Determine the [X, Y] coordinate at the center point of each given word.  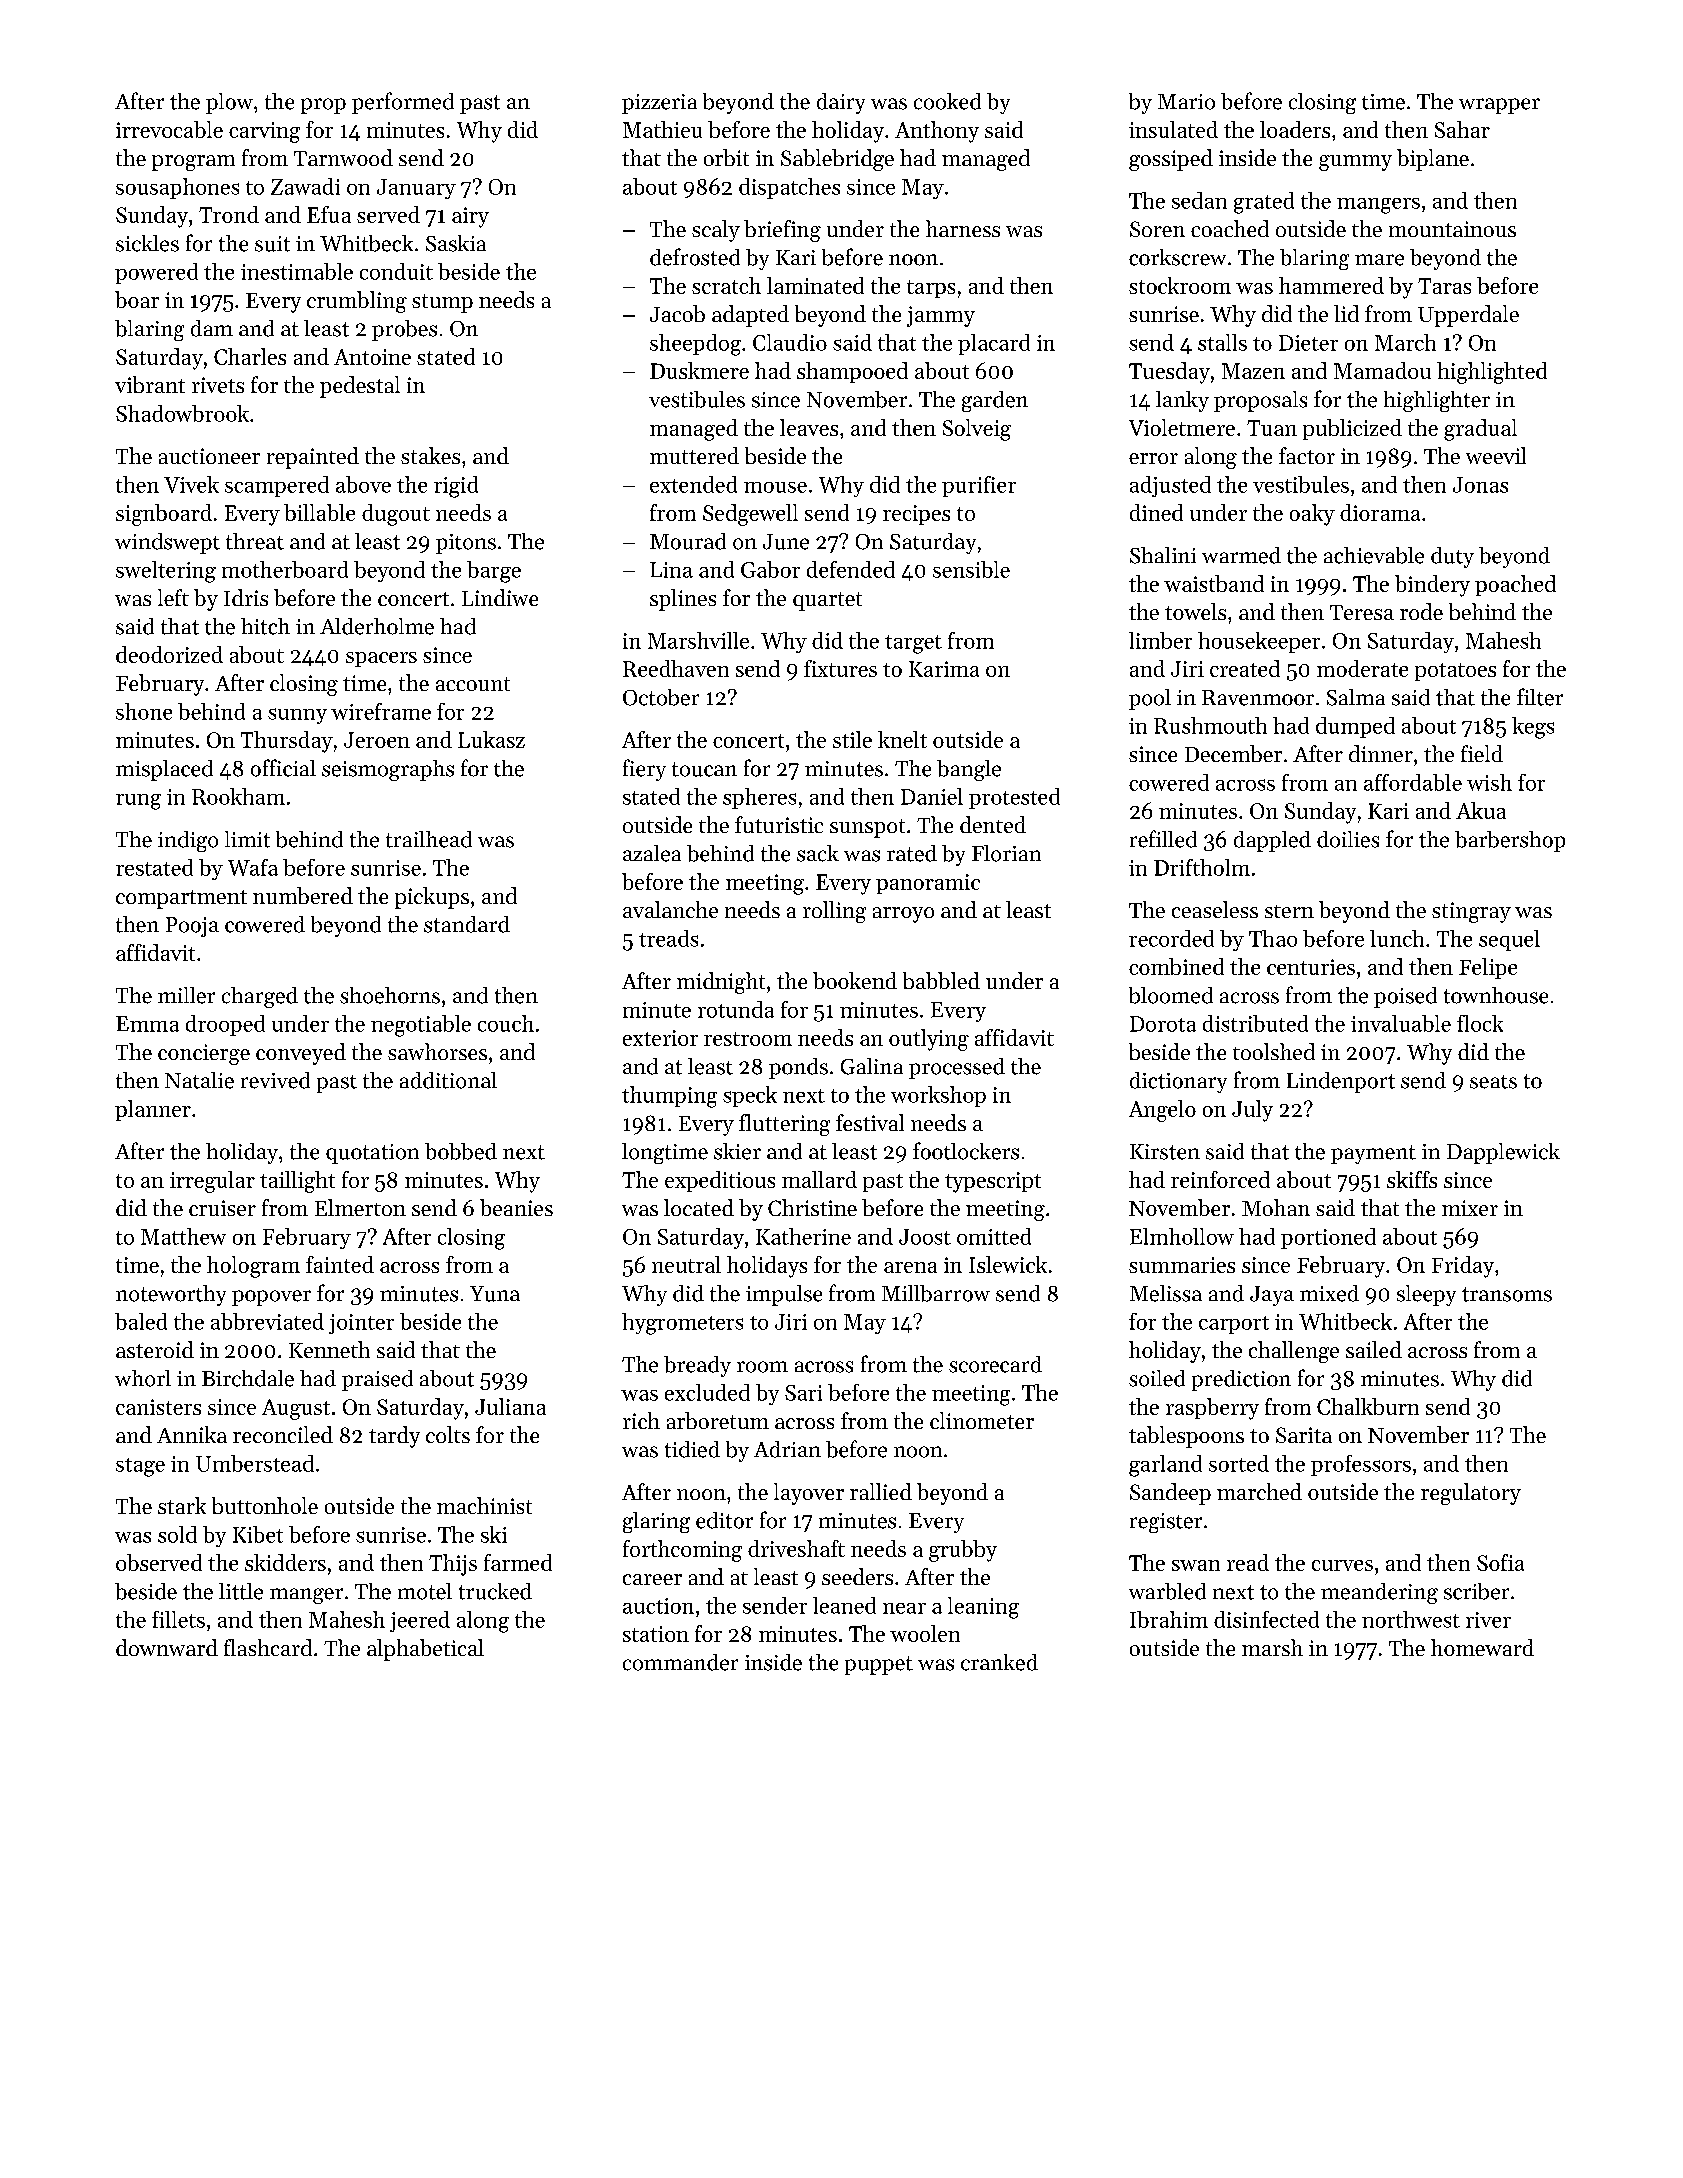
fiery [644, 770]
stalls [1222, 342]
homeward [1482, 1647]
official [283, 768]
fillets [178, 1619]
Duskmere [699, 370]
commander [680, 1662]
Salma [1356, 697]
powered [156, 273]
